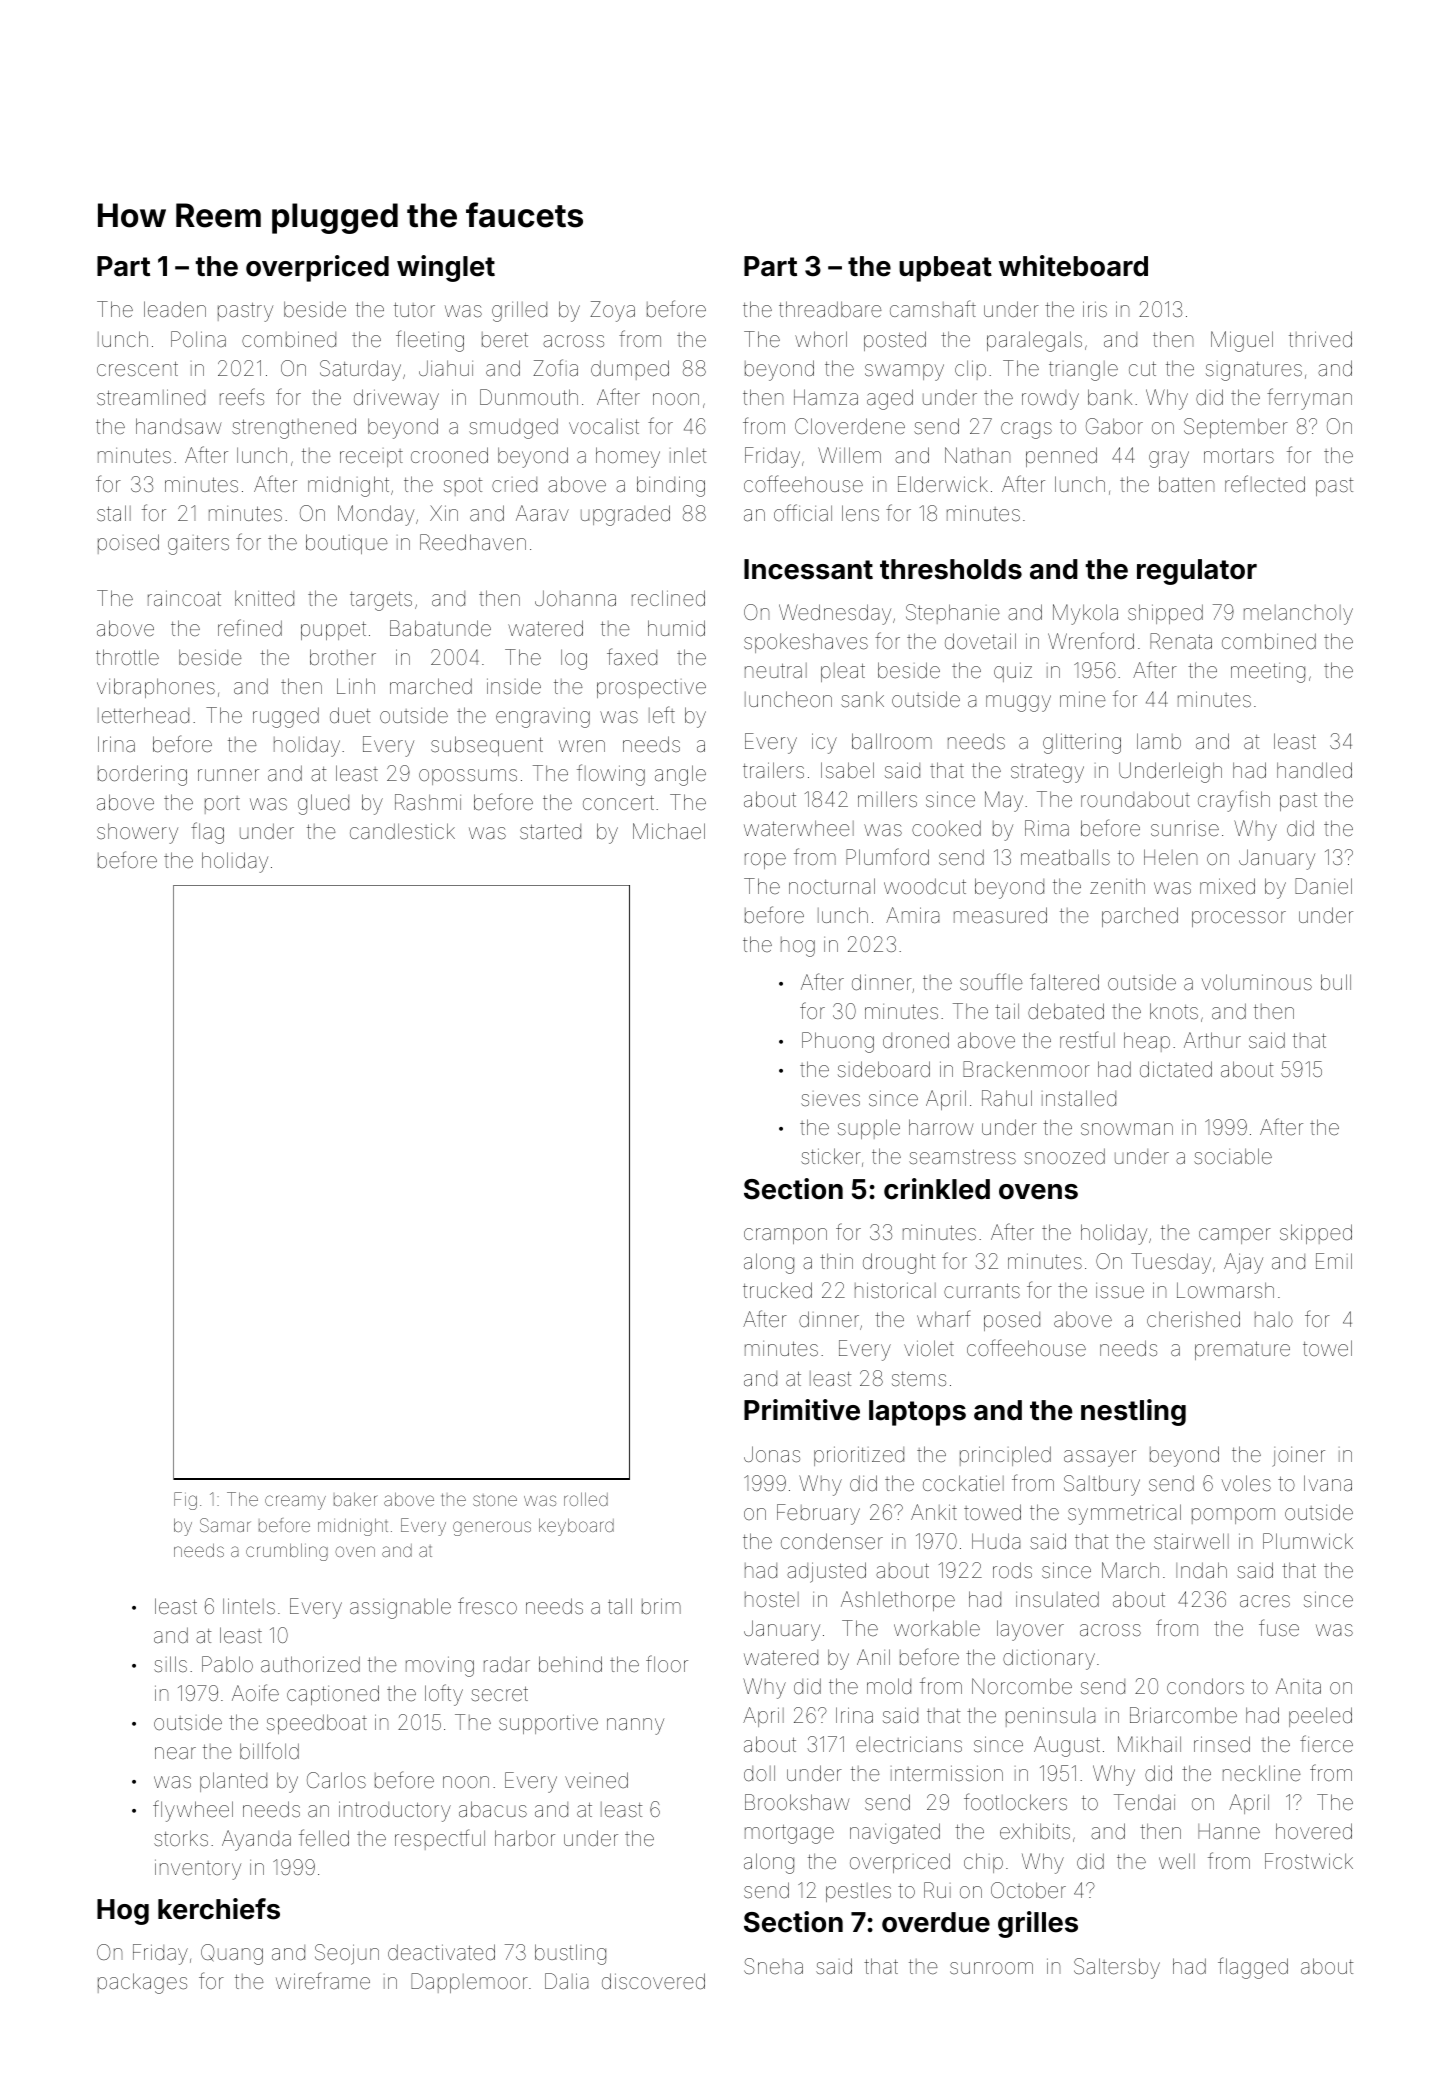 The width and height of the screenshot is (1450, 2100). Describe the element at coordinates (324, 1838) in the screenshot. I see `felled` at that location.
